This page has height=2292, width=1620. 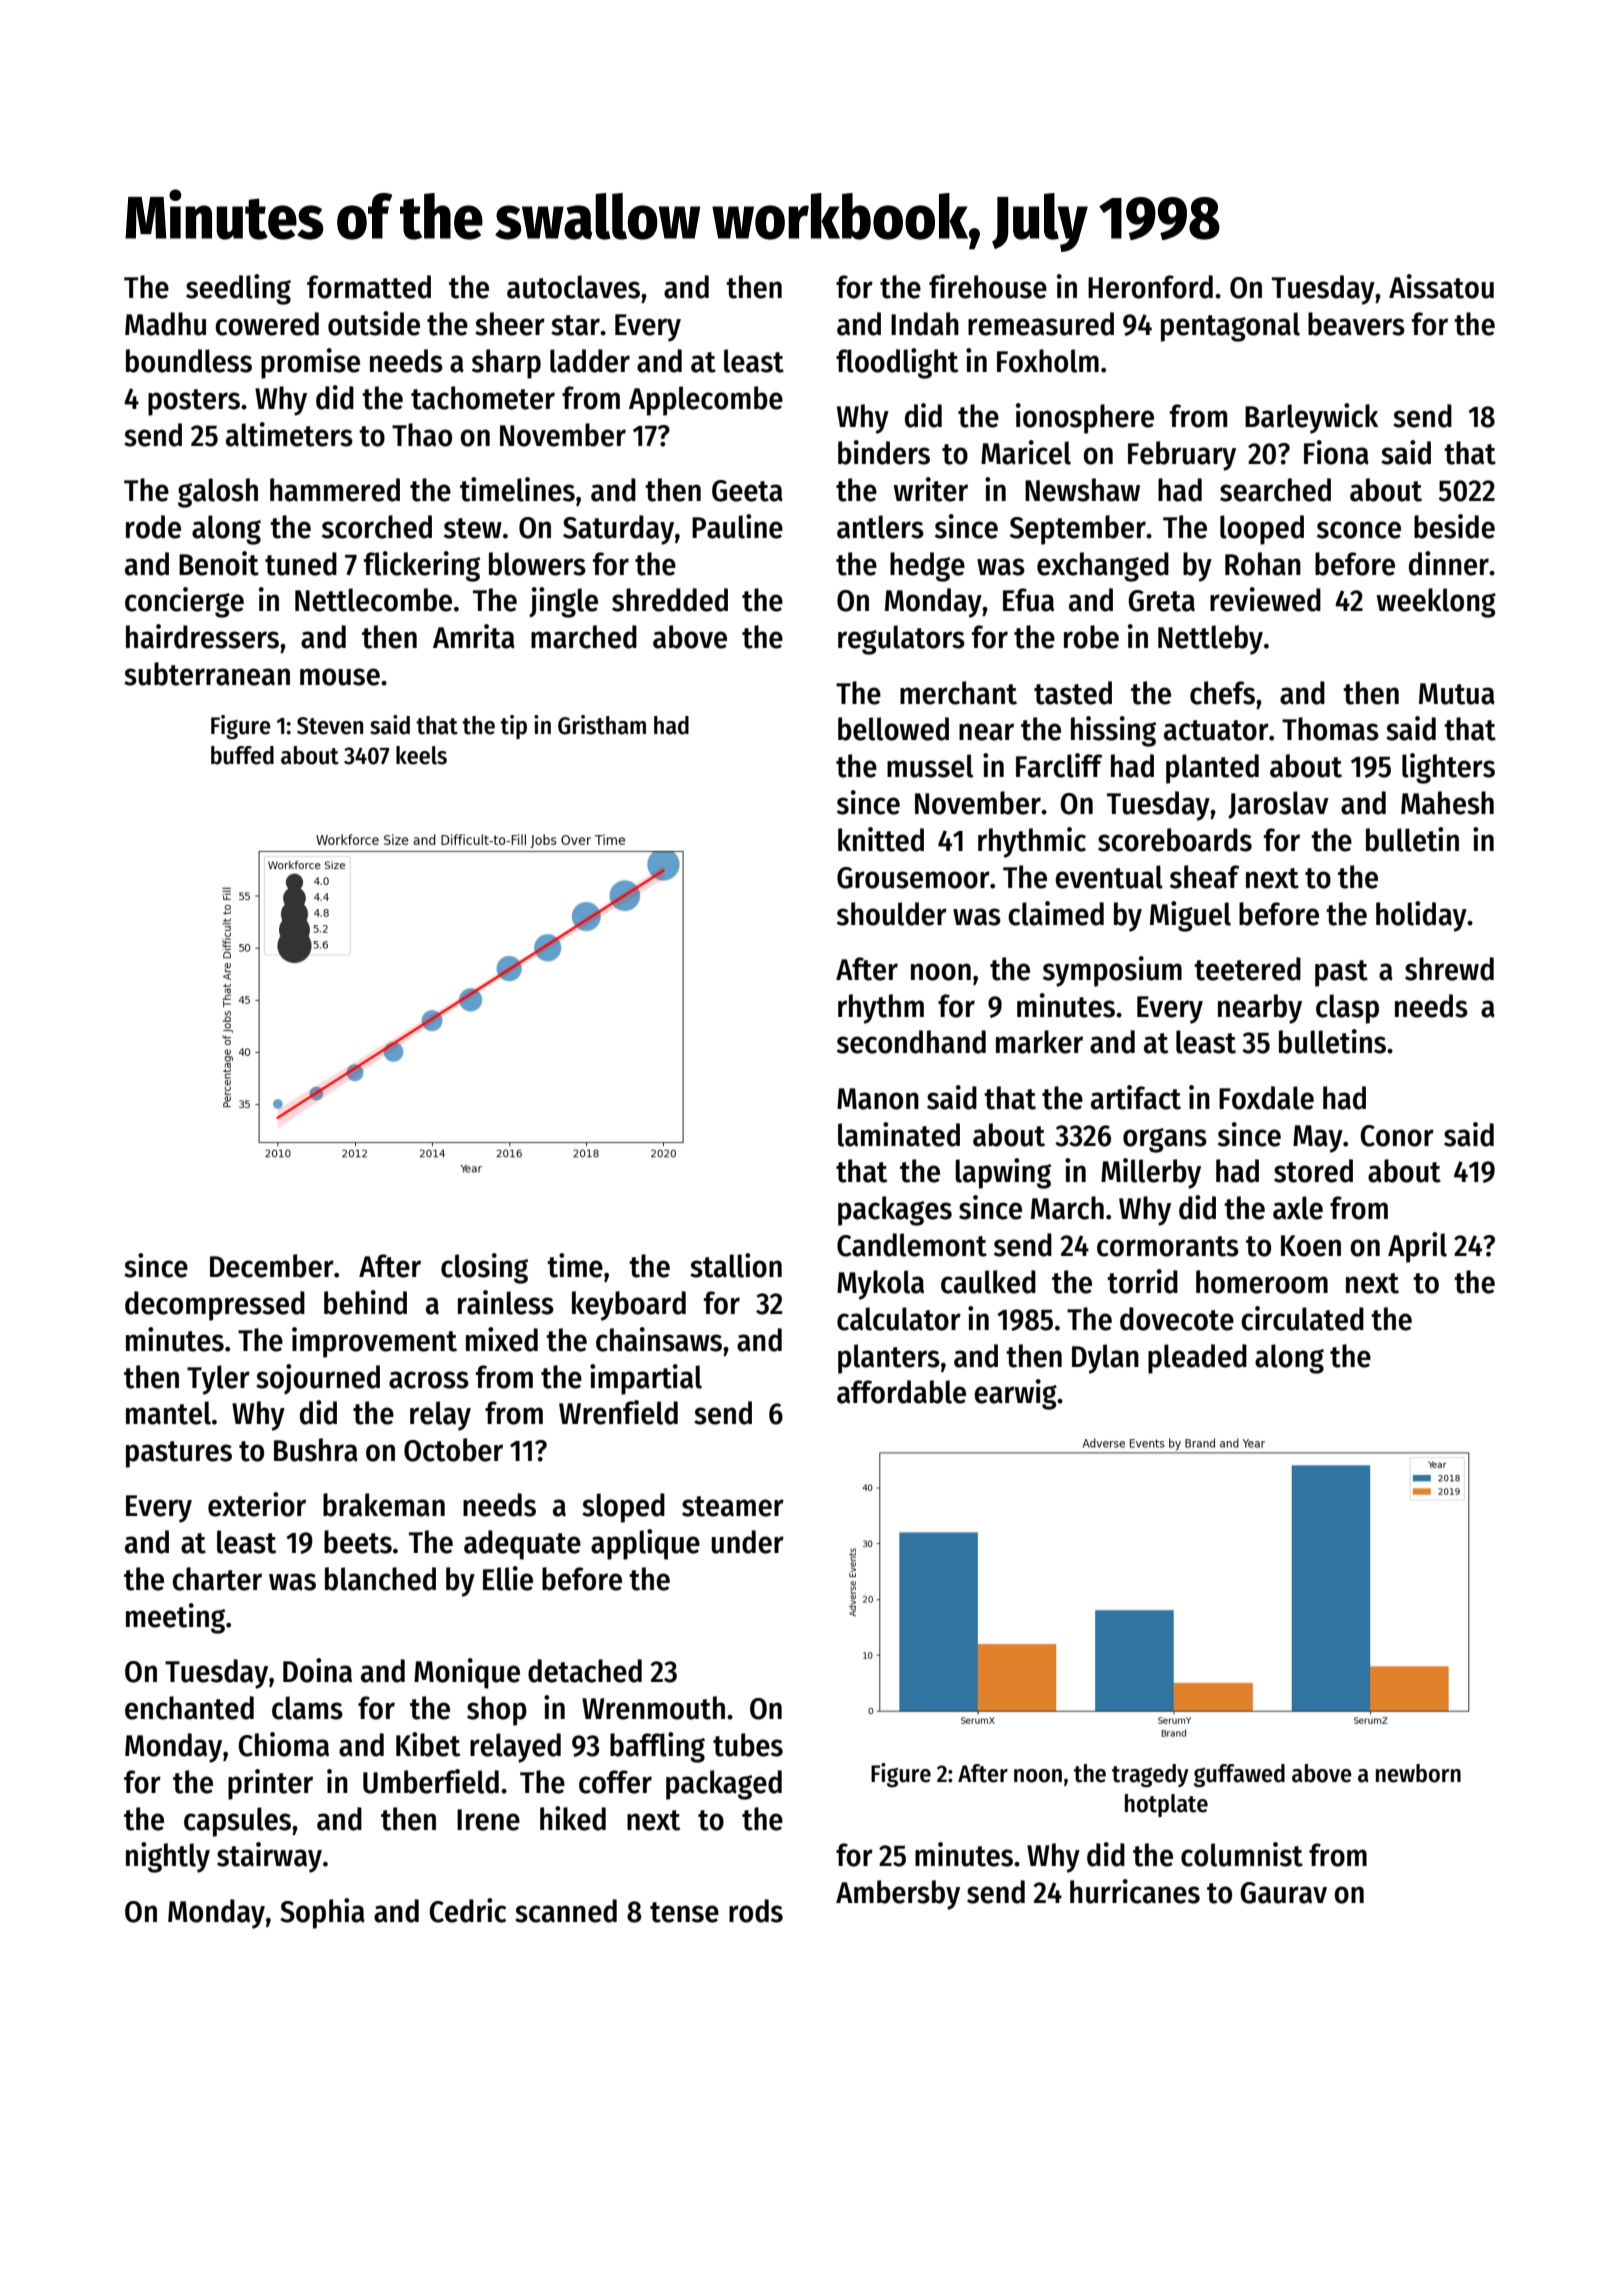 I want to click on tense, so click(x=684, y=1912).
